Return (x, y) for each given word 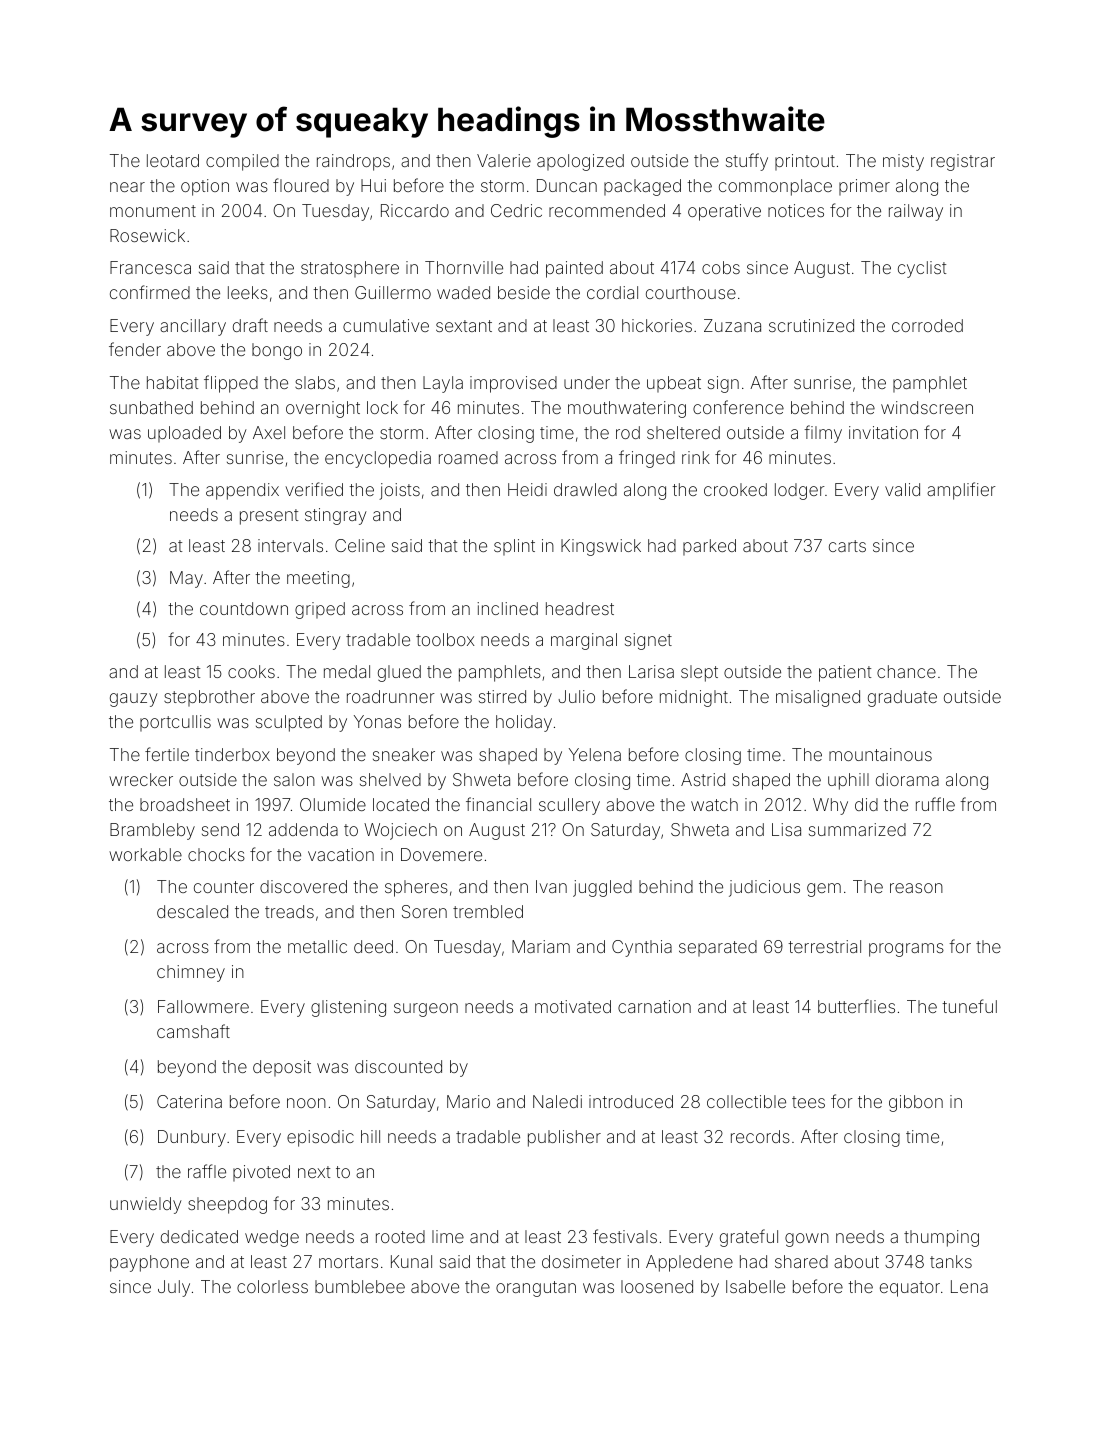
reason (916, 888)
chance (906, 671)
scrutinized (811, 325)
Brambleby (152, 831)
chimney (191, 973)
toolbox (445, 639)
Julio (576, 696)
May (186, 579)
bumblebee (360, 1286)
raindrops (353, 162)
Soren (424, 911)
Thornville (464, 267)
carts (847, 546)
